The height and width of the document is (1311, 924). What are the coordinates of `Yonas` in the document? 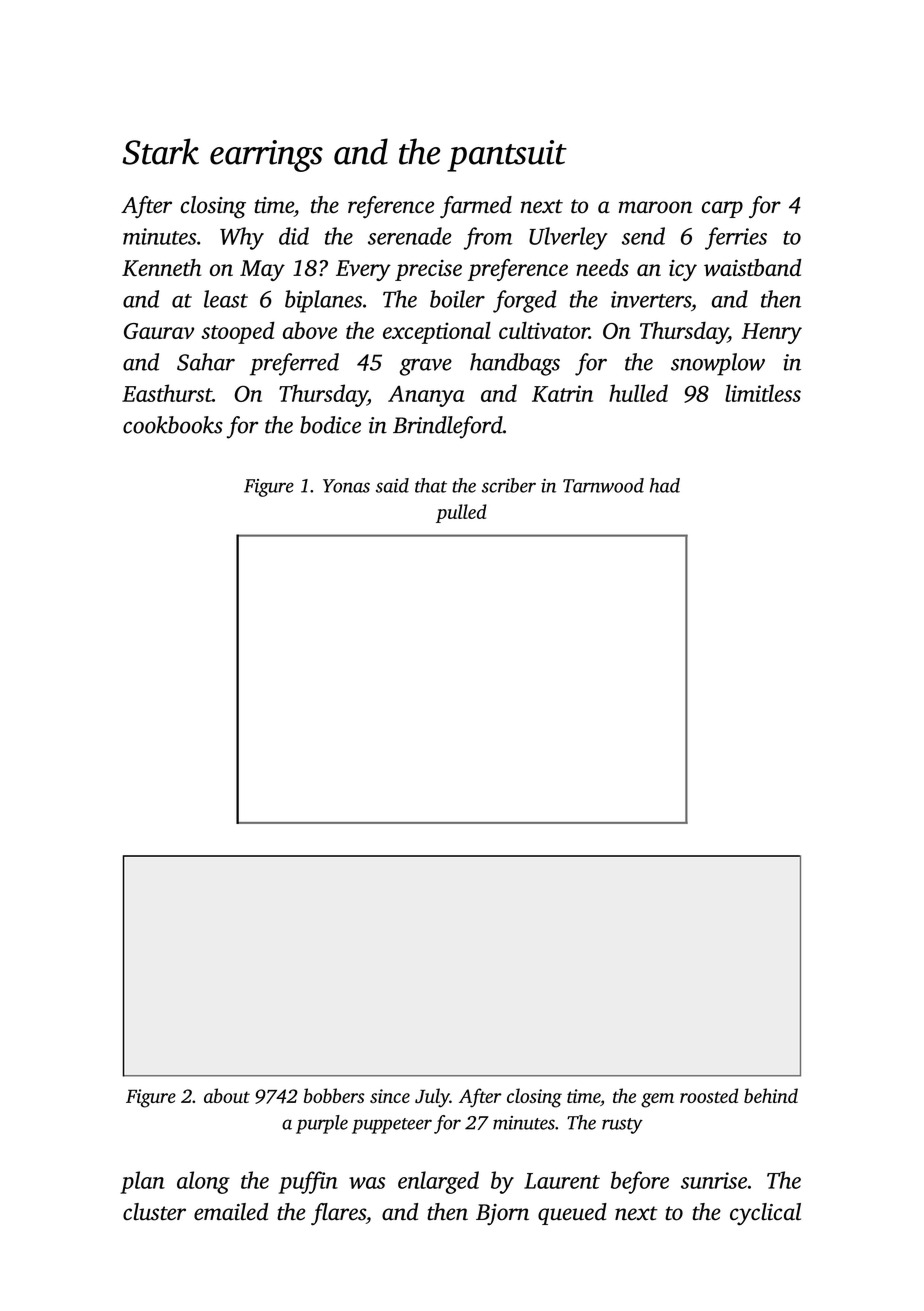 It's located at (346, 486).
